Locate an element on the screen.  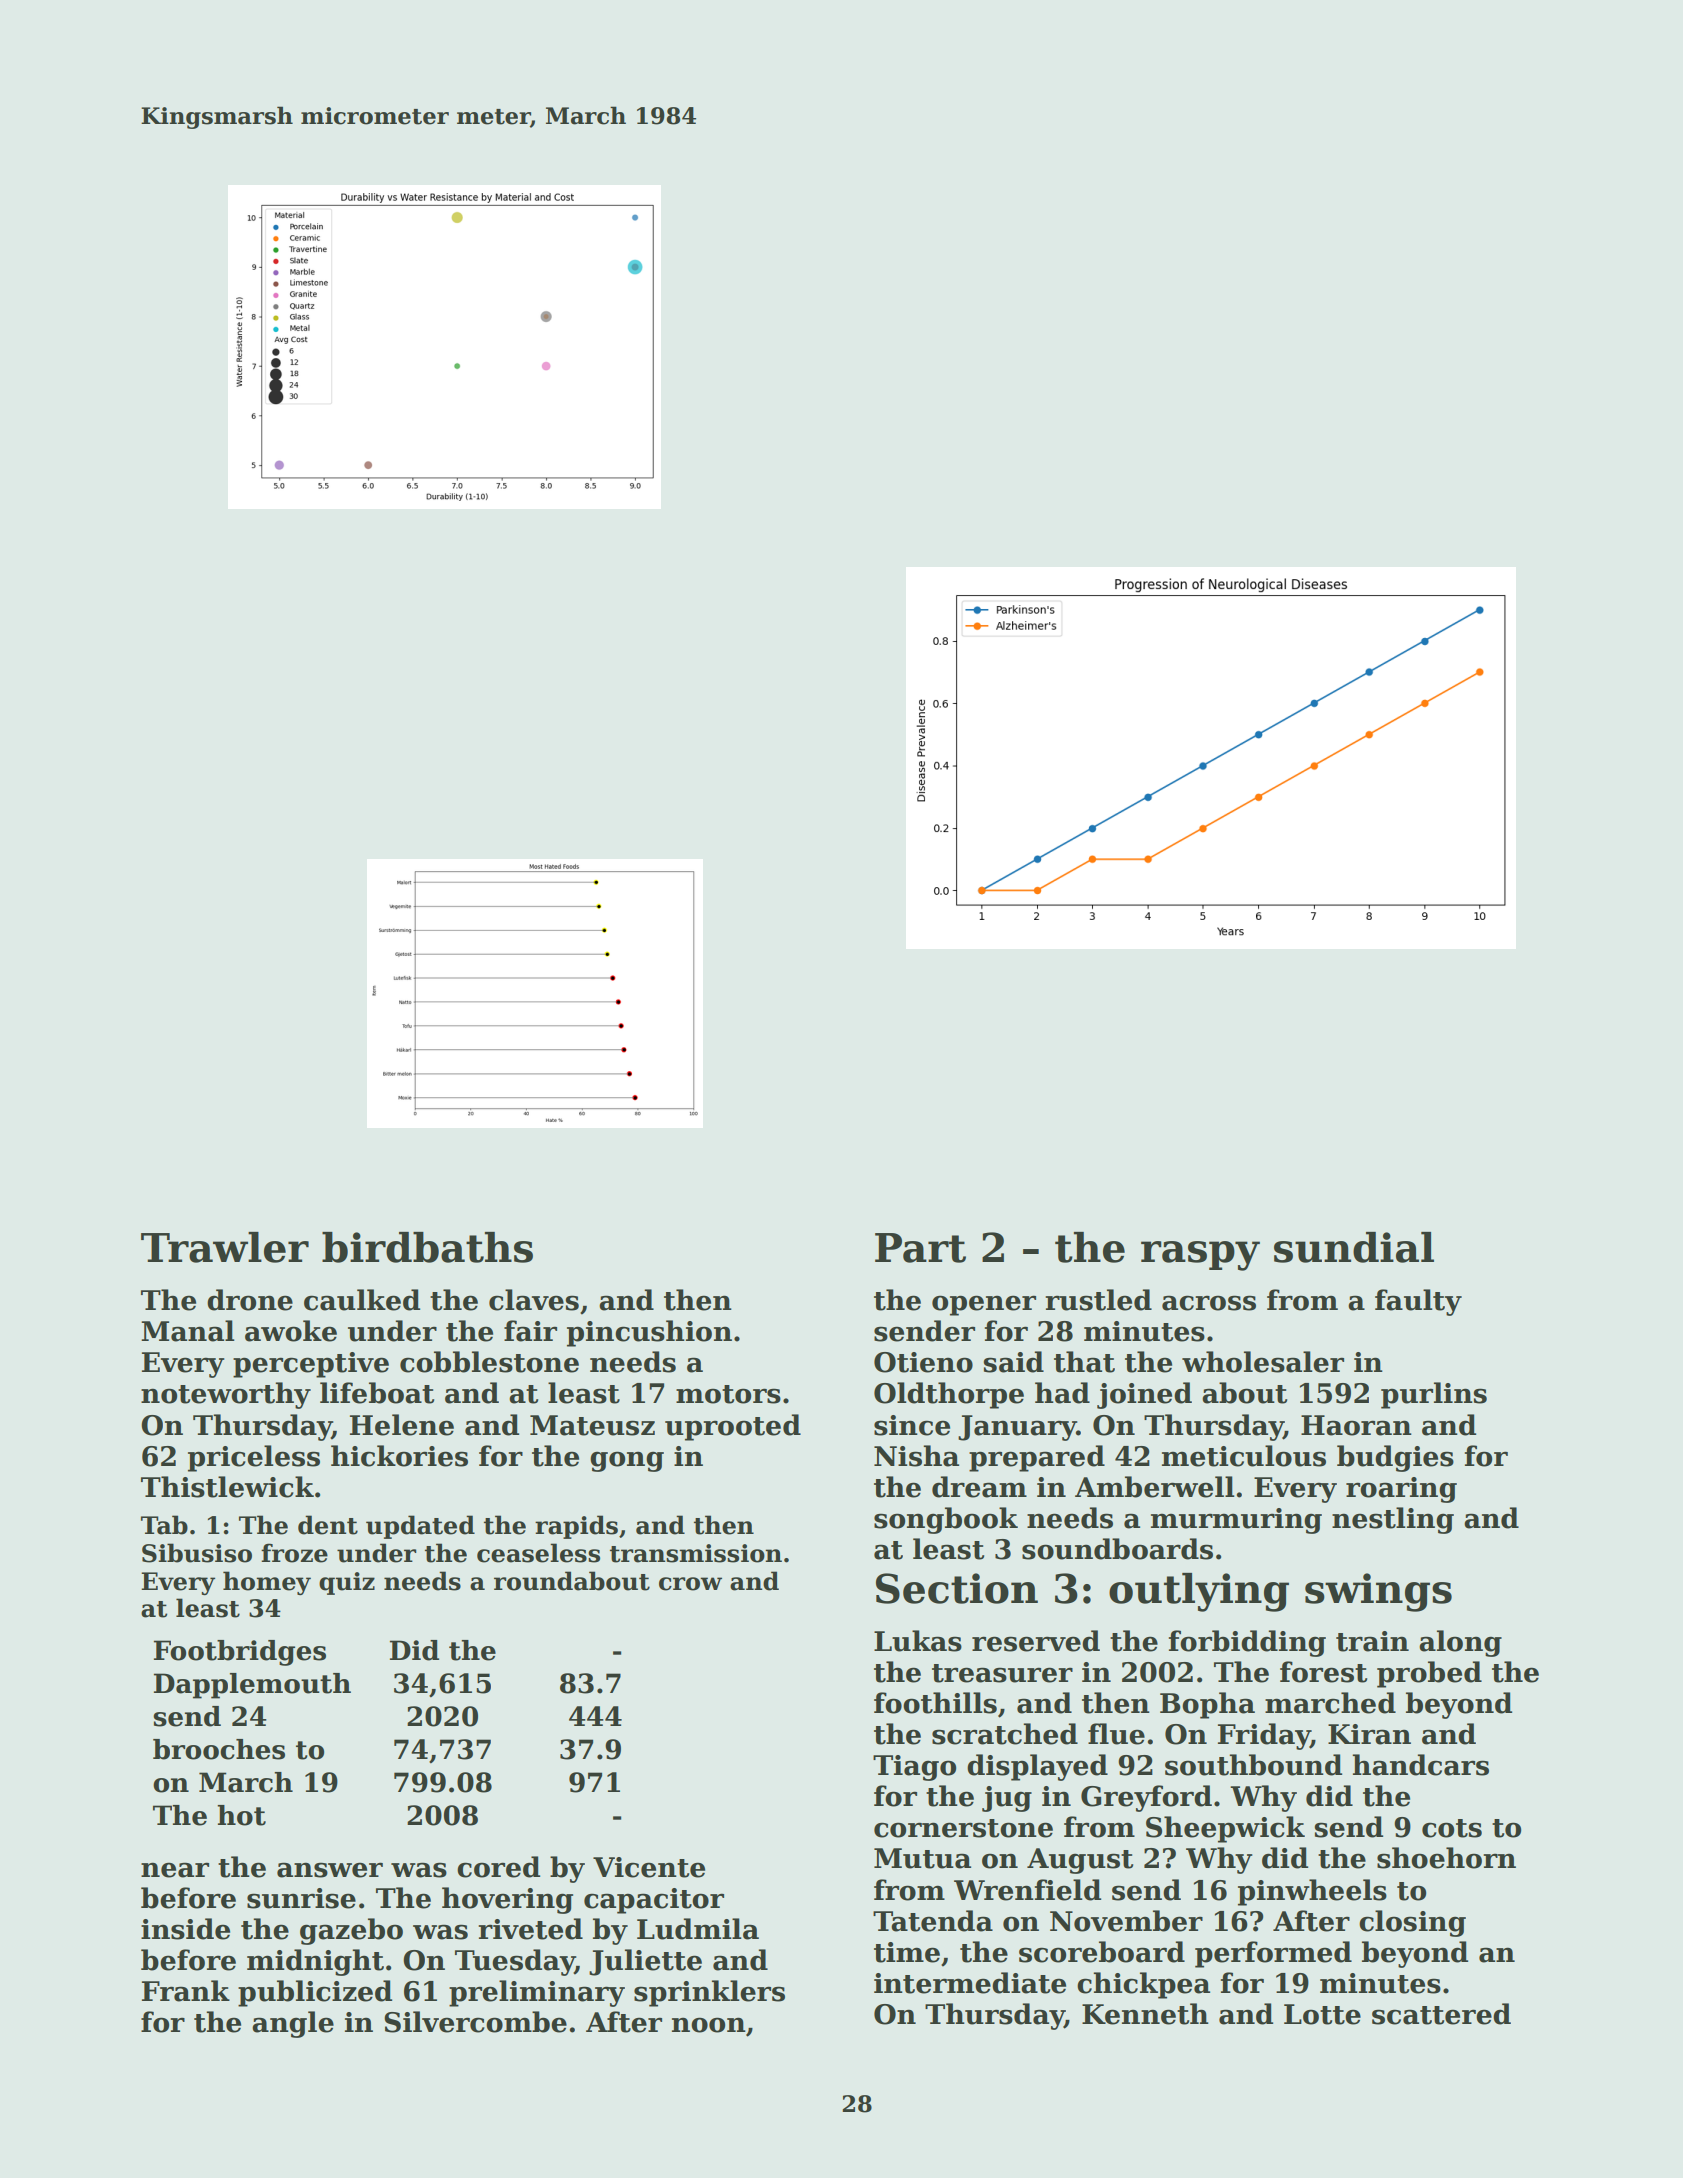
rustled is located at coordinates (1098, 1300).
